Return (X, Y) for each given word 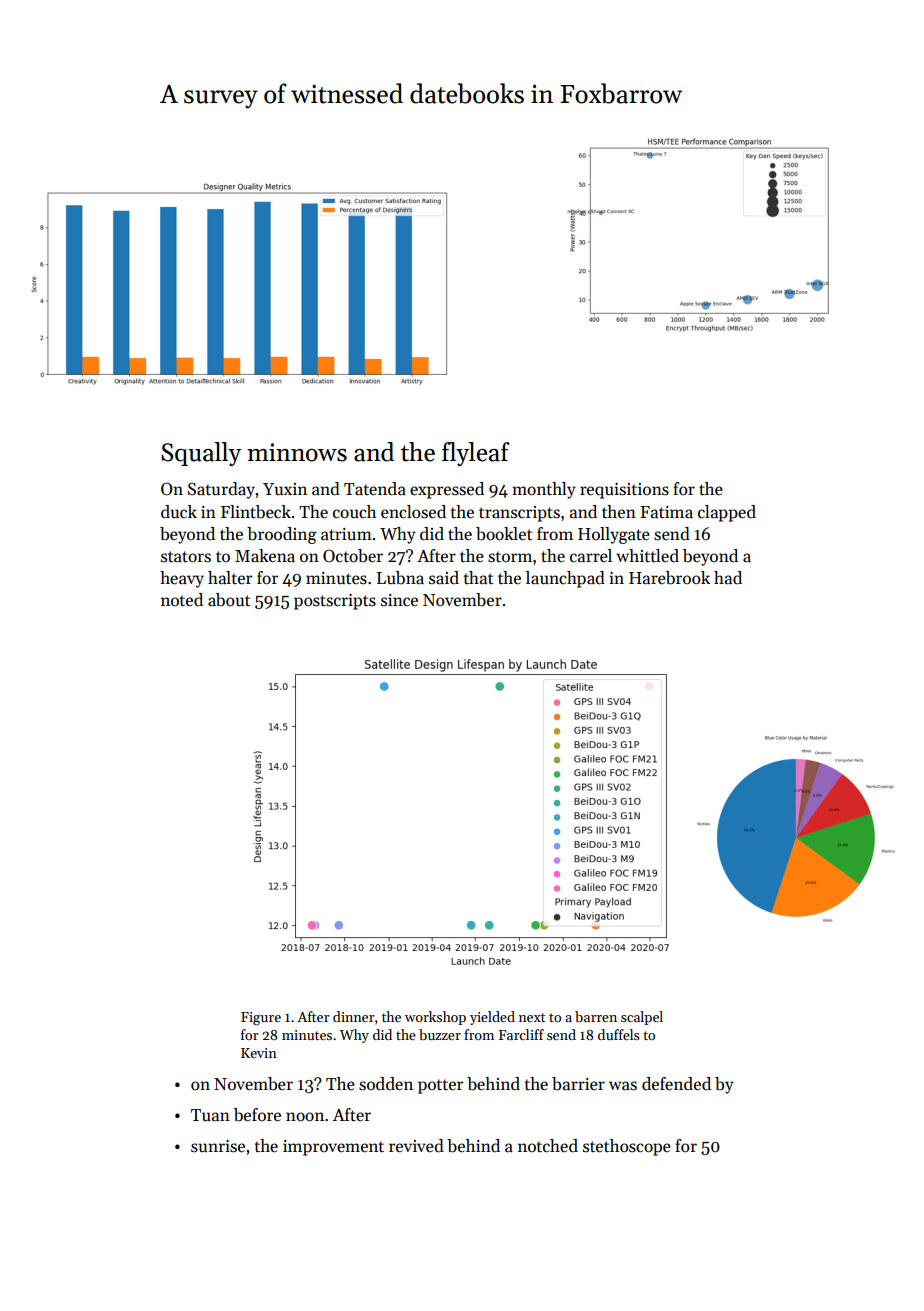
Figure (261, 1019)
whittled (647, 556)
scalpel (642, 1018)
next (532, 1017)
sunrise (218, 1146)
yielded (492, 1018)
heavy (182, 579)
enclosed (413, 512)
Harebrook (669, 578)
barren (596, 1016)
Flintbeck (256, 512)
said (444, 578)
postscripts (335, 602)
